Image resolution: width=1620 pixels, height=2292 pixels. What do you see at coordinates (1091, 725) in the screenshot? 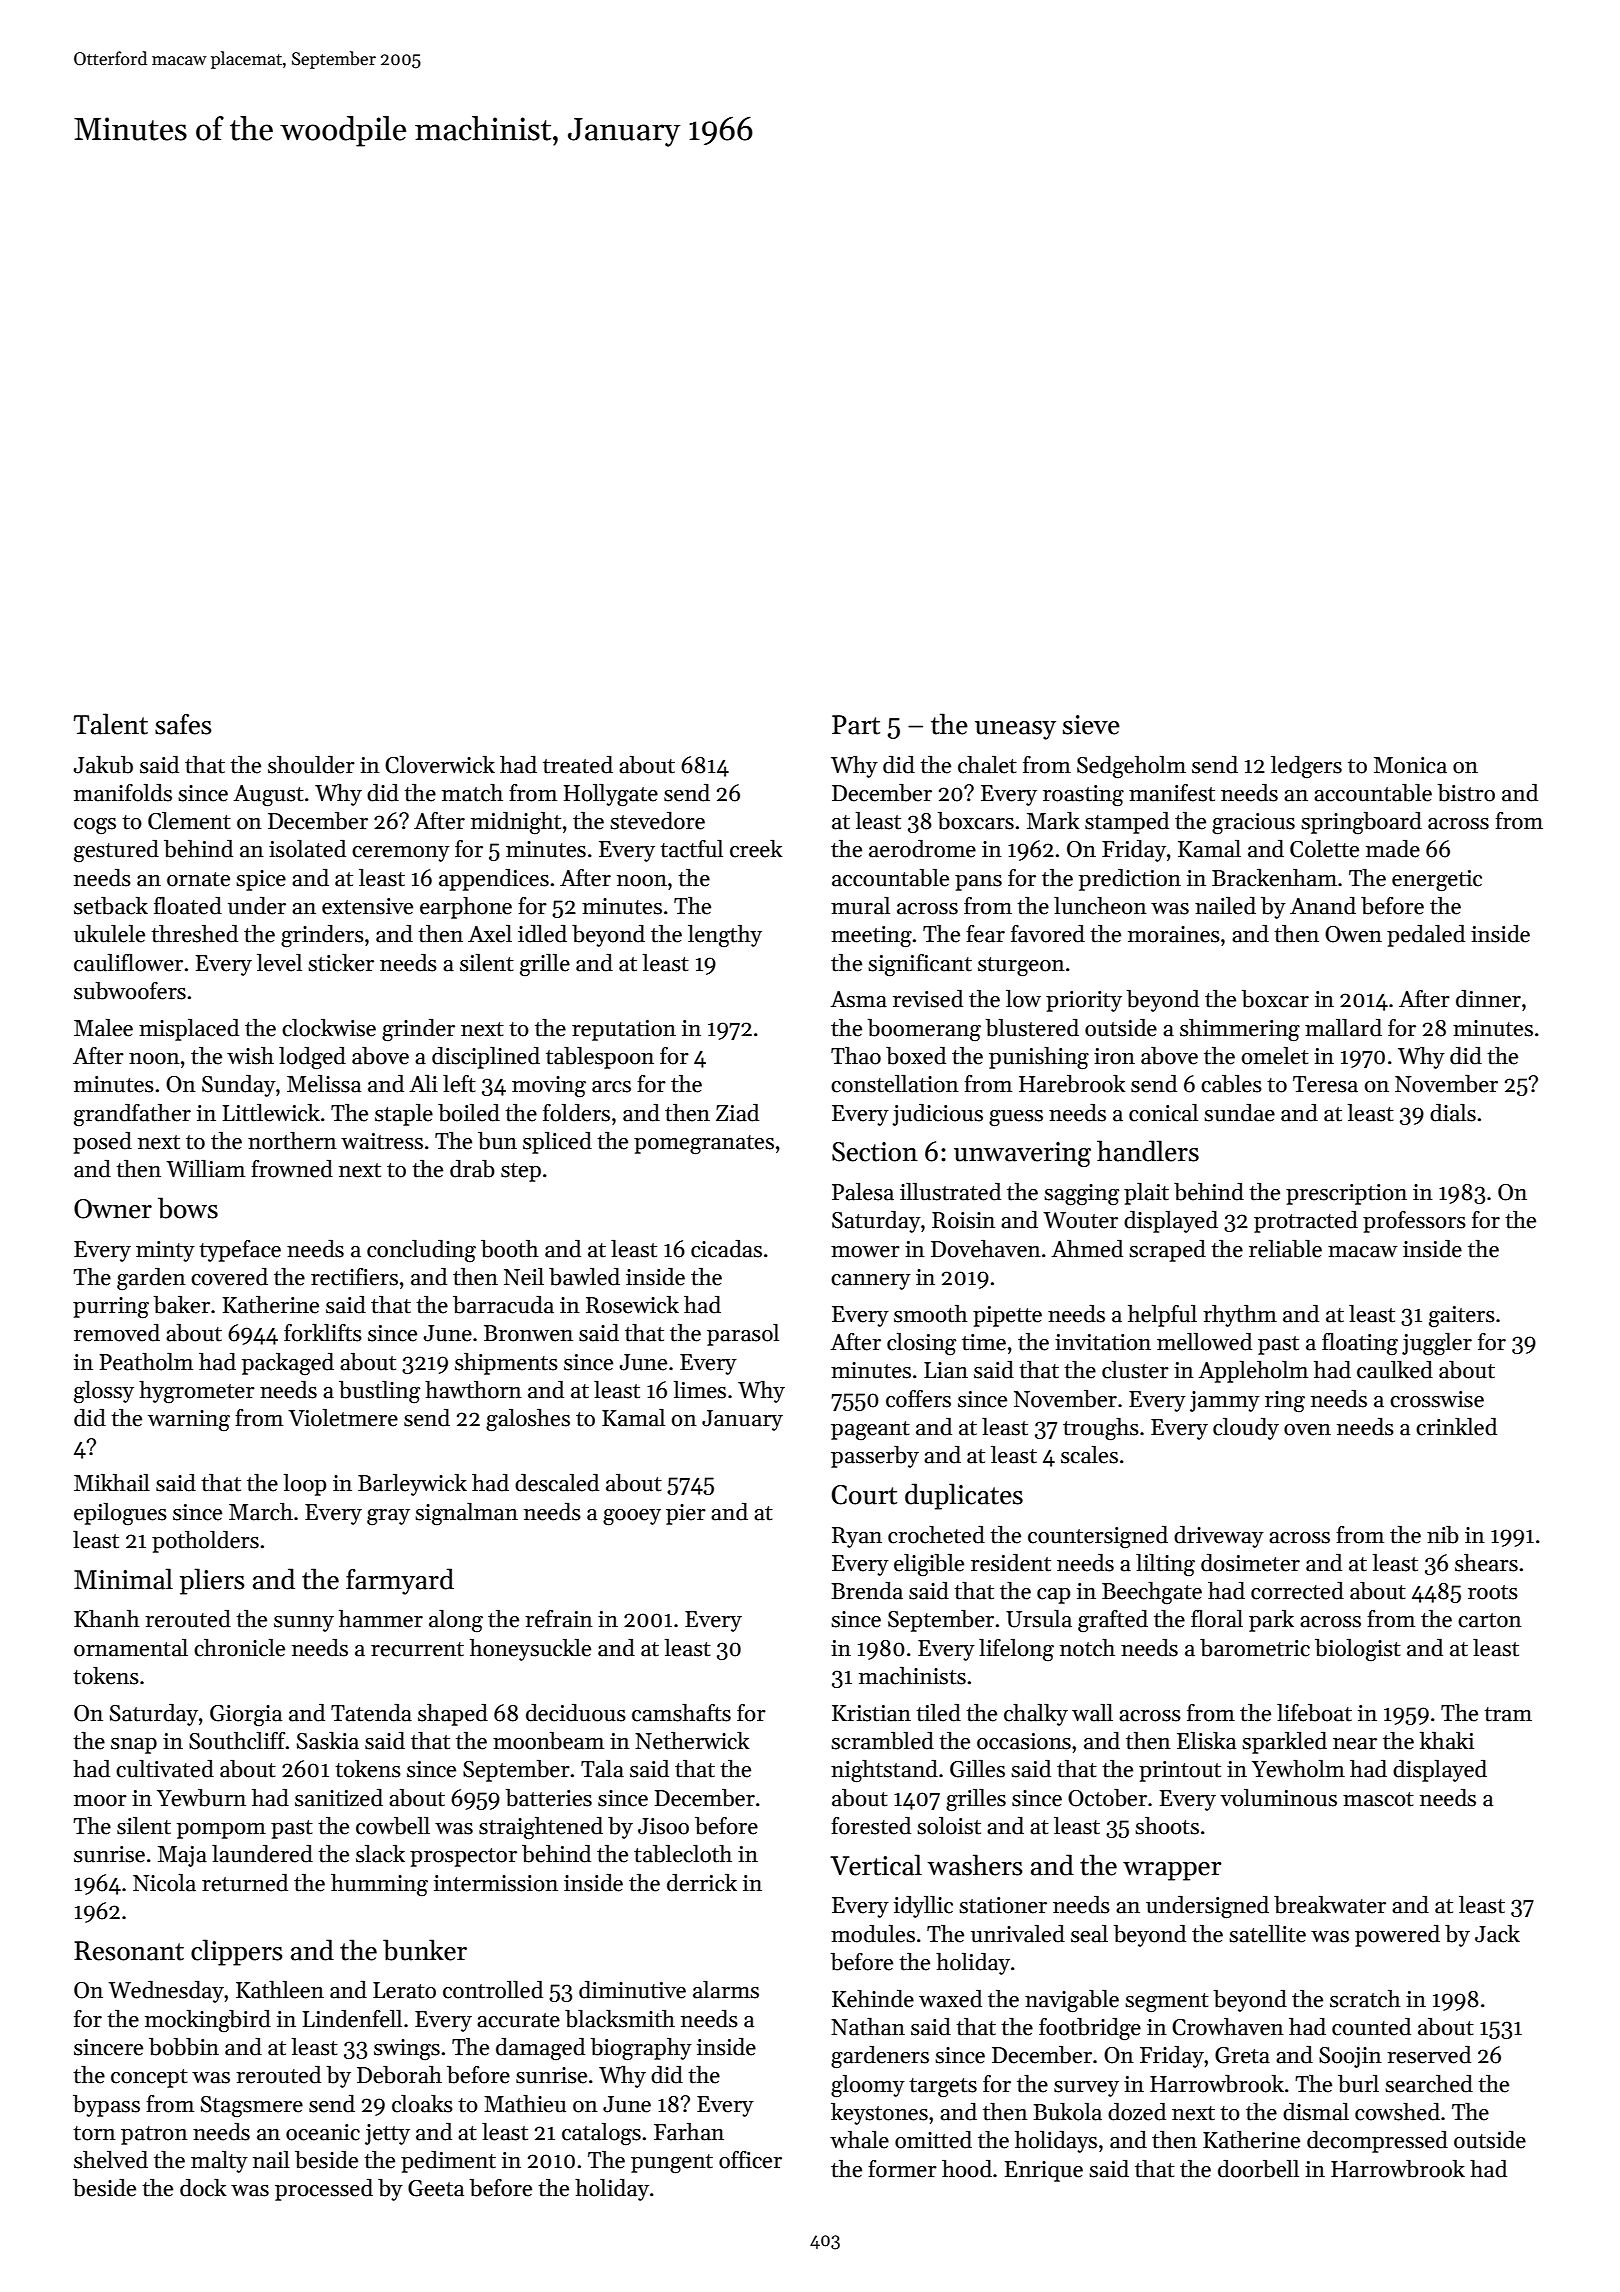
I see `sieve` at bounding box center [1091, 725].
